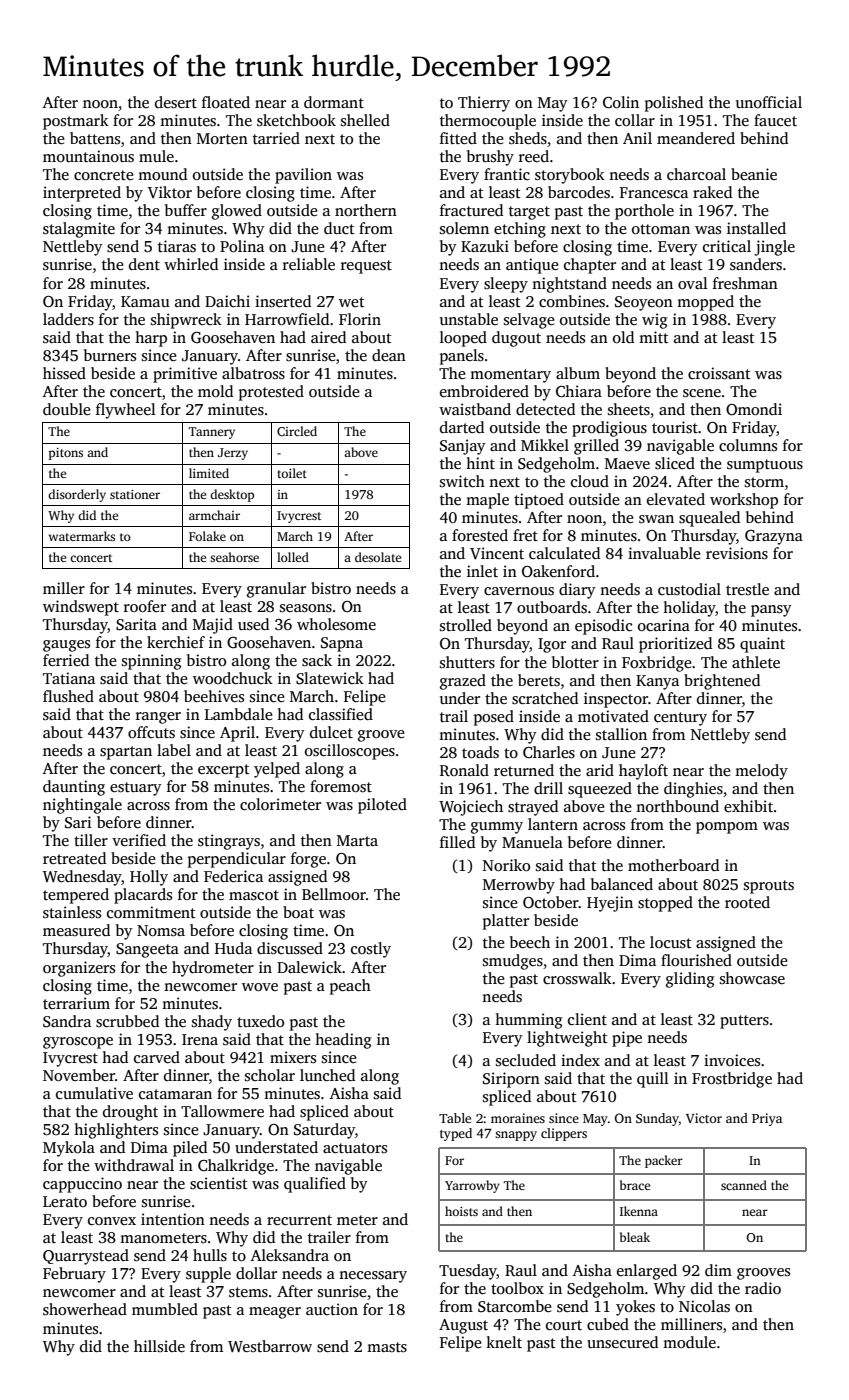 The height and width of the screenshot is (1400, 849). I want to click on ocarina, so click(664, 625).
